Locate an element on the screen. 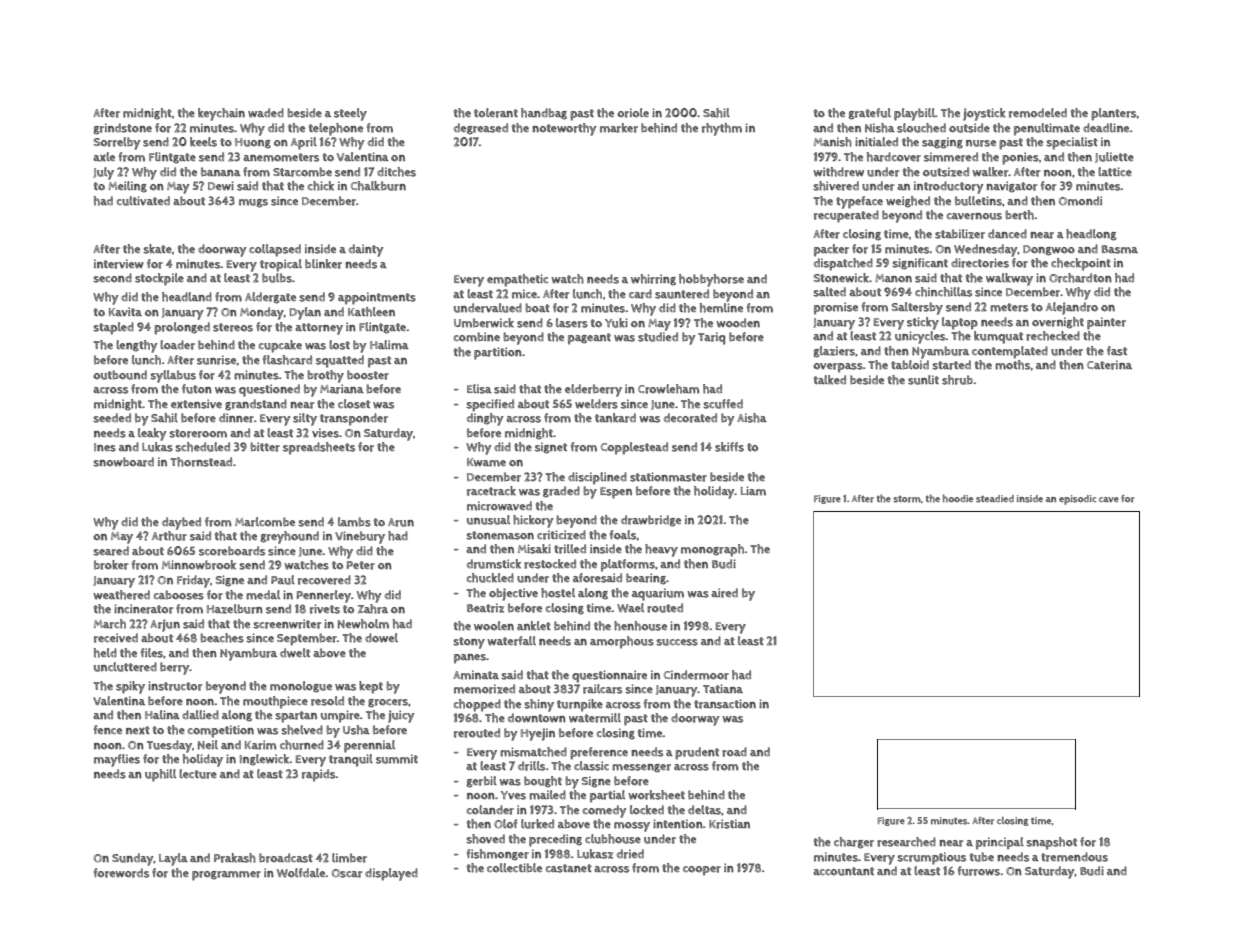 This screenshot has height=952, width=1233. questioned is located at coordinates (269, 390).
